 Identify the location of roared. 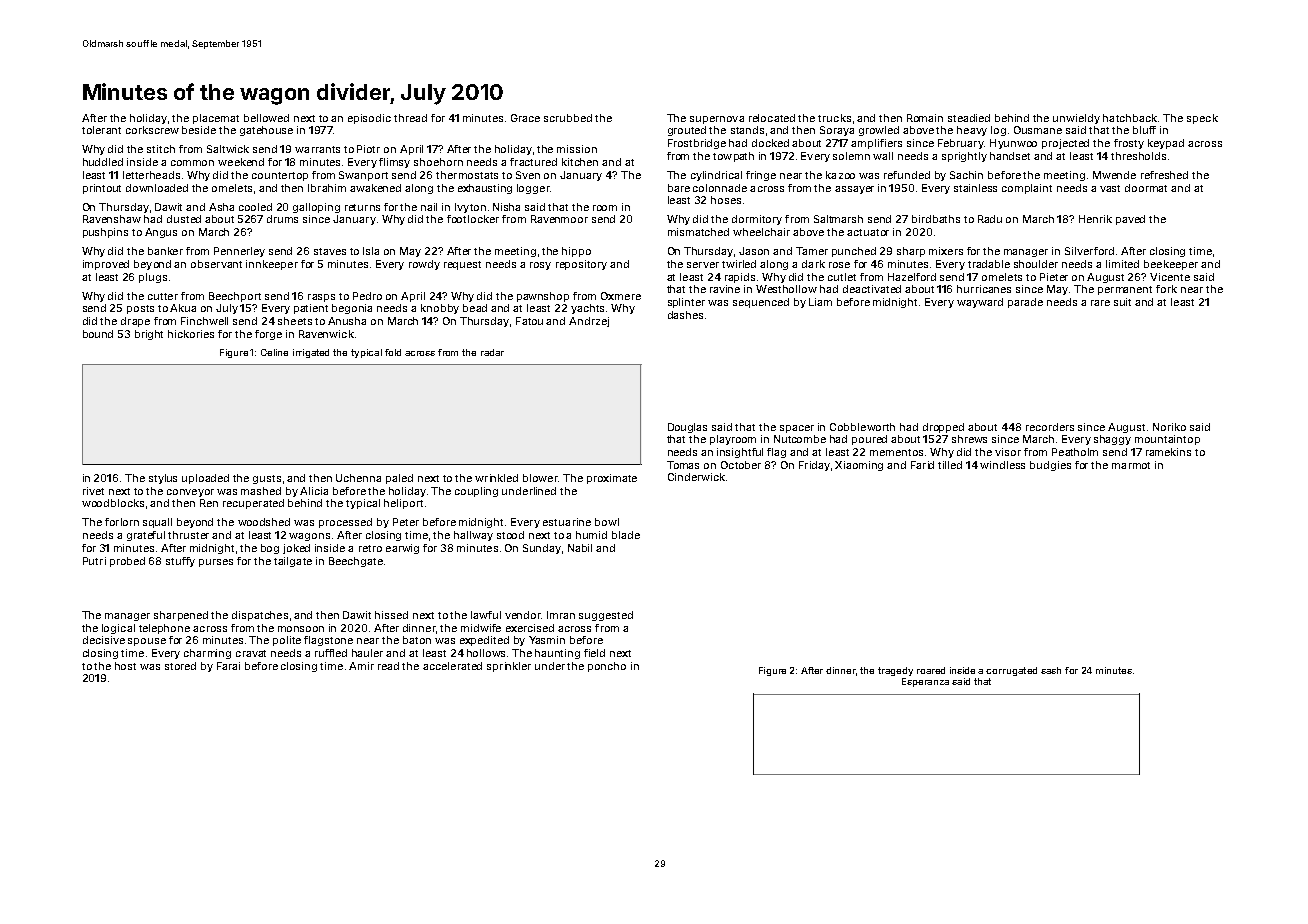
(931, 670).
